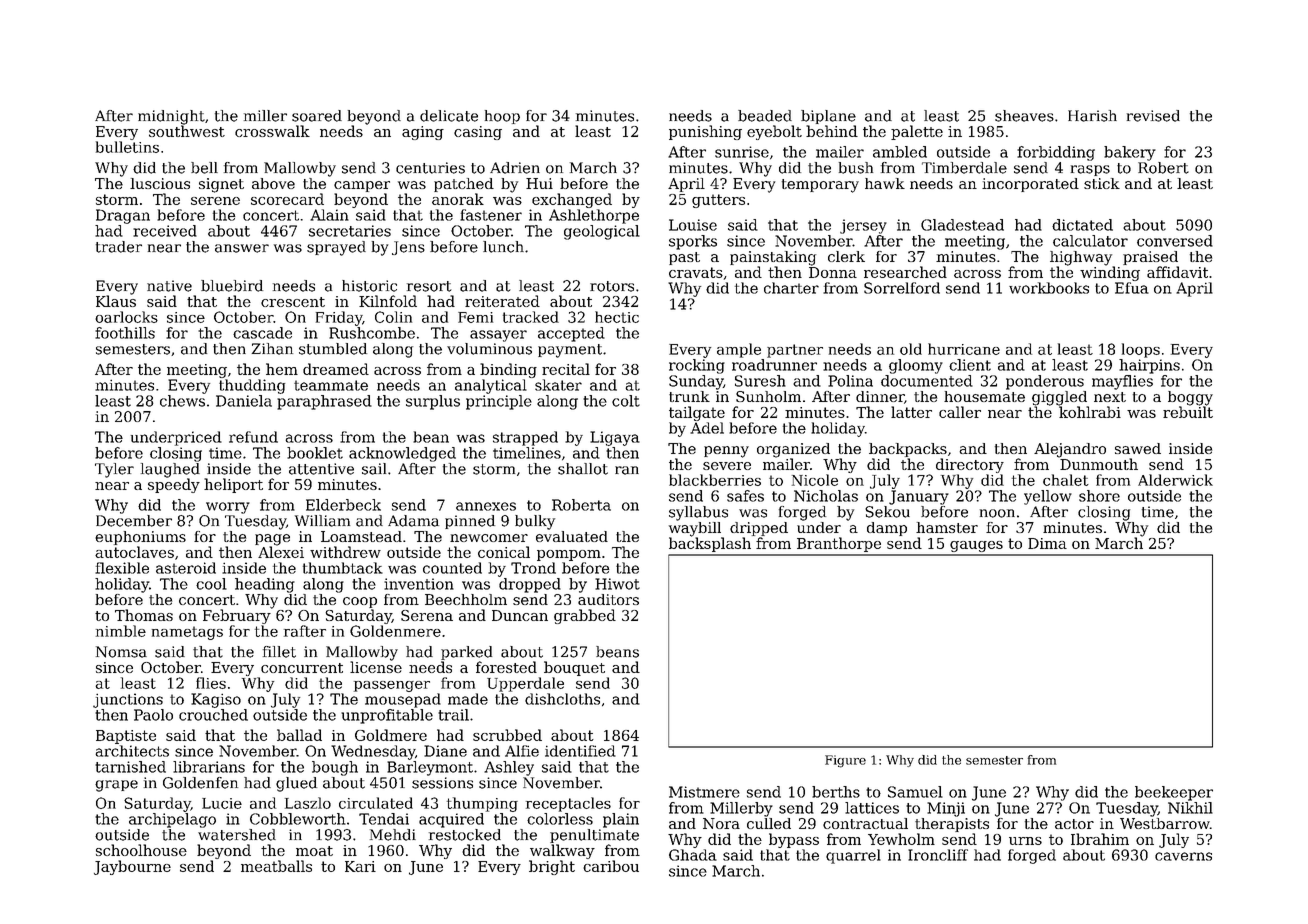 This page has width=1308, height=924. Describe the element at coordinates (114, 470) in the page. I see `Tyler` at that location.
